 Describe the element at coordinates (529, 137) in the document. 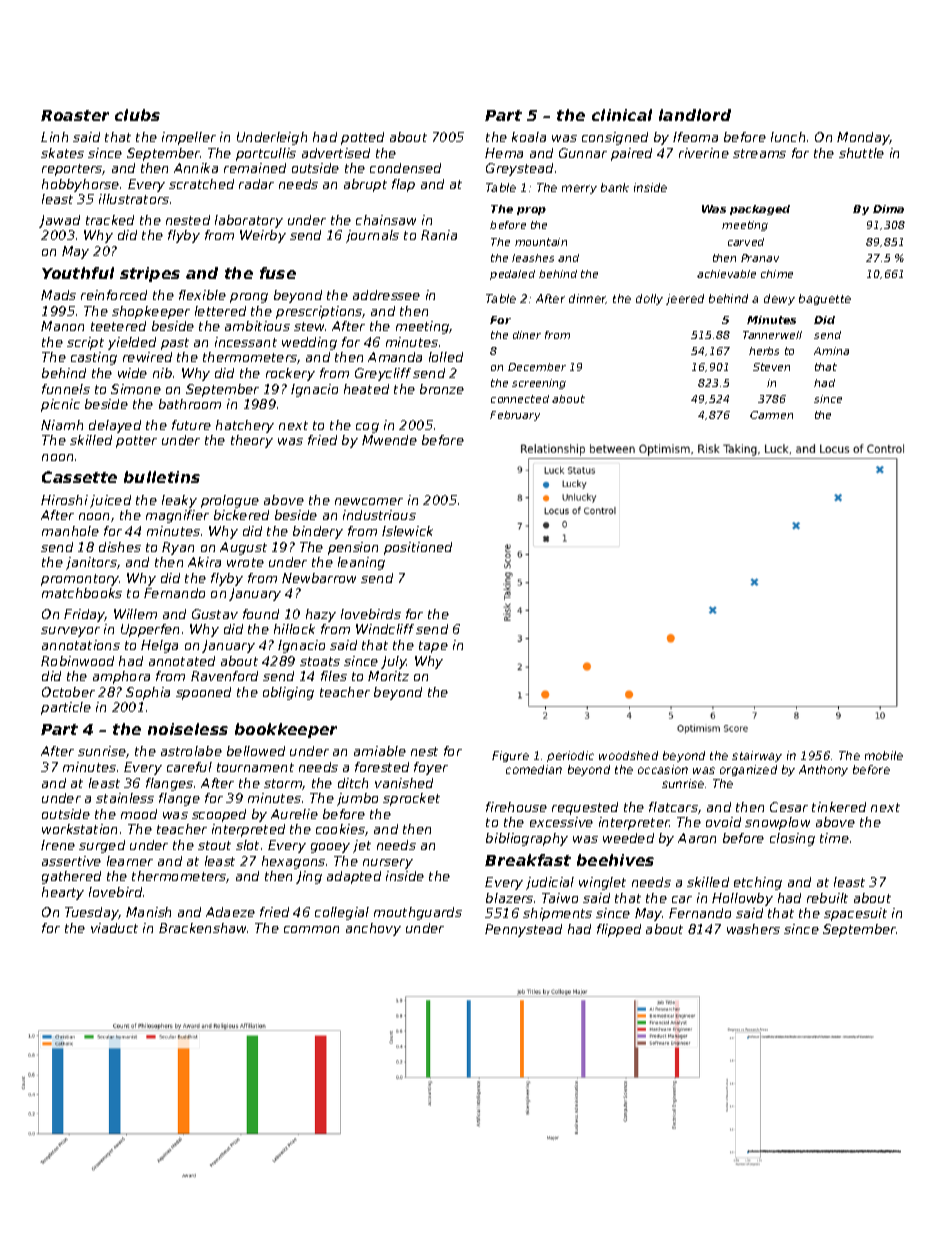

I see `koala` at that location.
